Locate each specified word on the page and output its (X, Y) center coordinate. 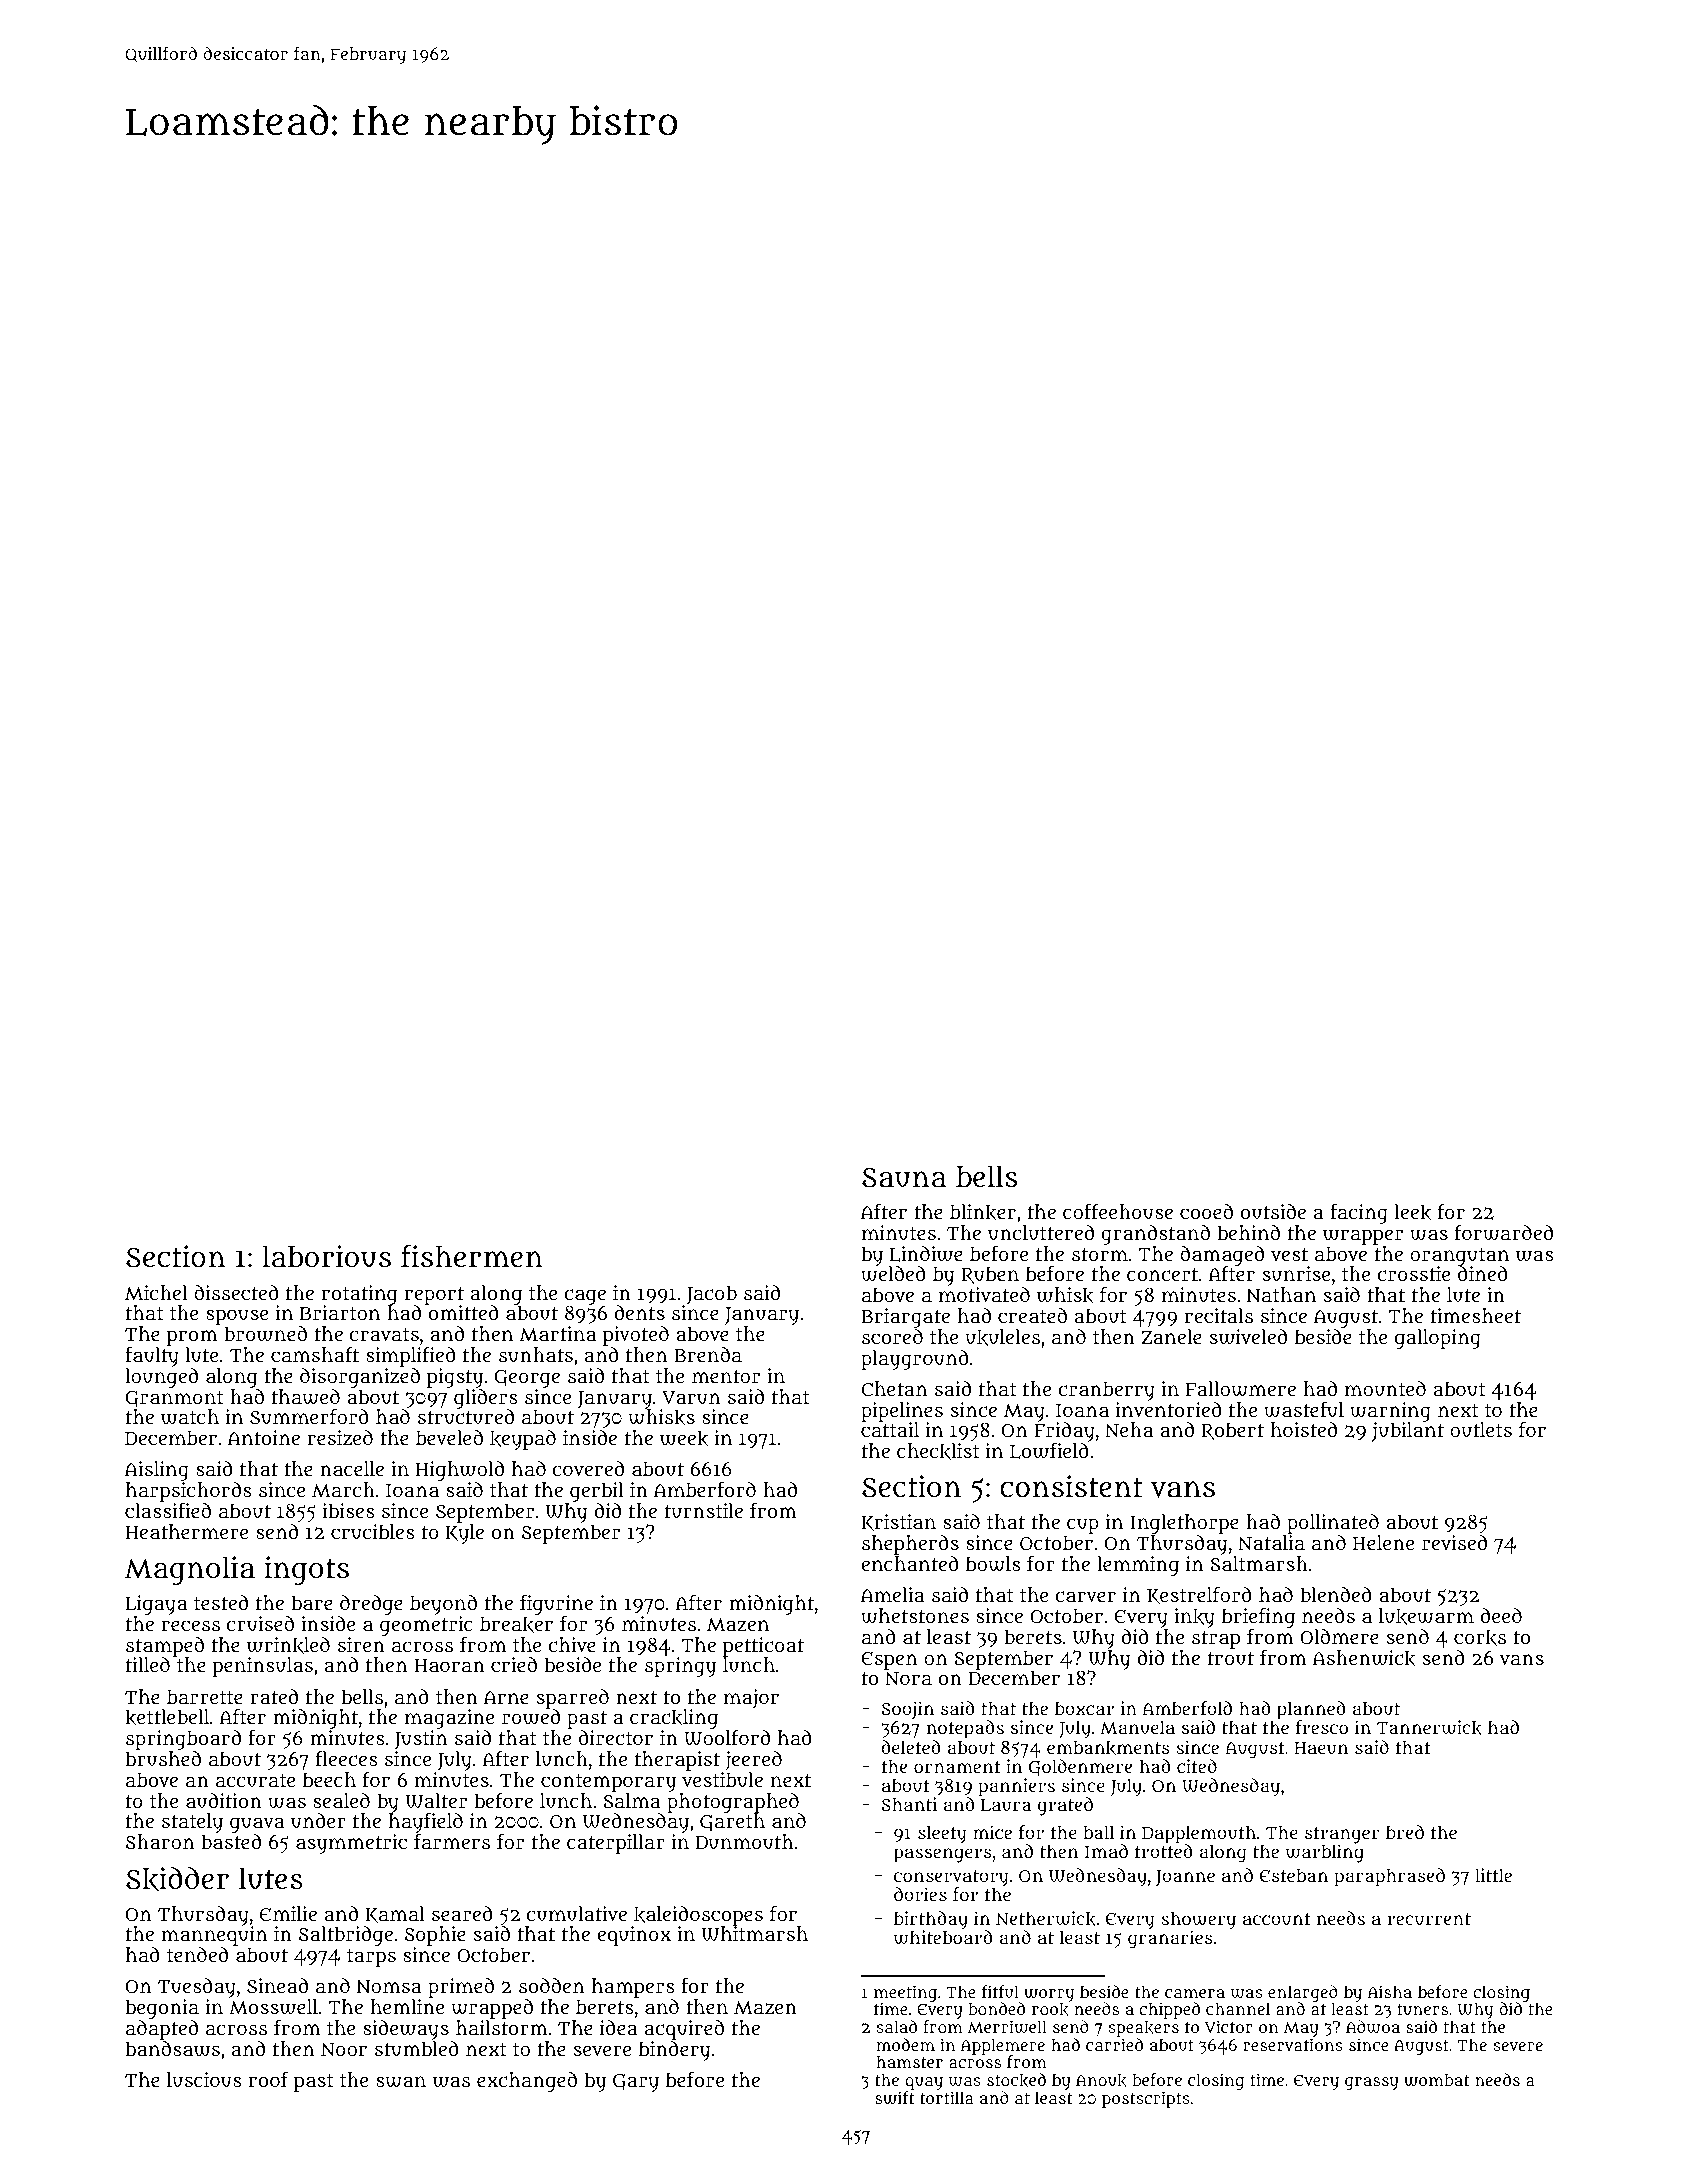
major (751, 1699)
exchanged (527, 2082)
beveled (449, 1438)
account (1276, 1919)
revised (1454, 1542)
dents (640, 1312)
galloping (1438, 1339)
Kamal (395, 1914)
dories (920, 1894)
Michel (156, 1293)
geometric (426, 1626)
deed (1501, 1615)
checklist (938, 1451)
